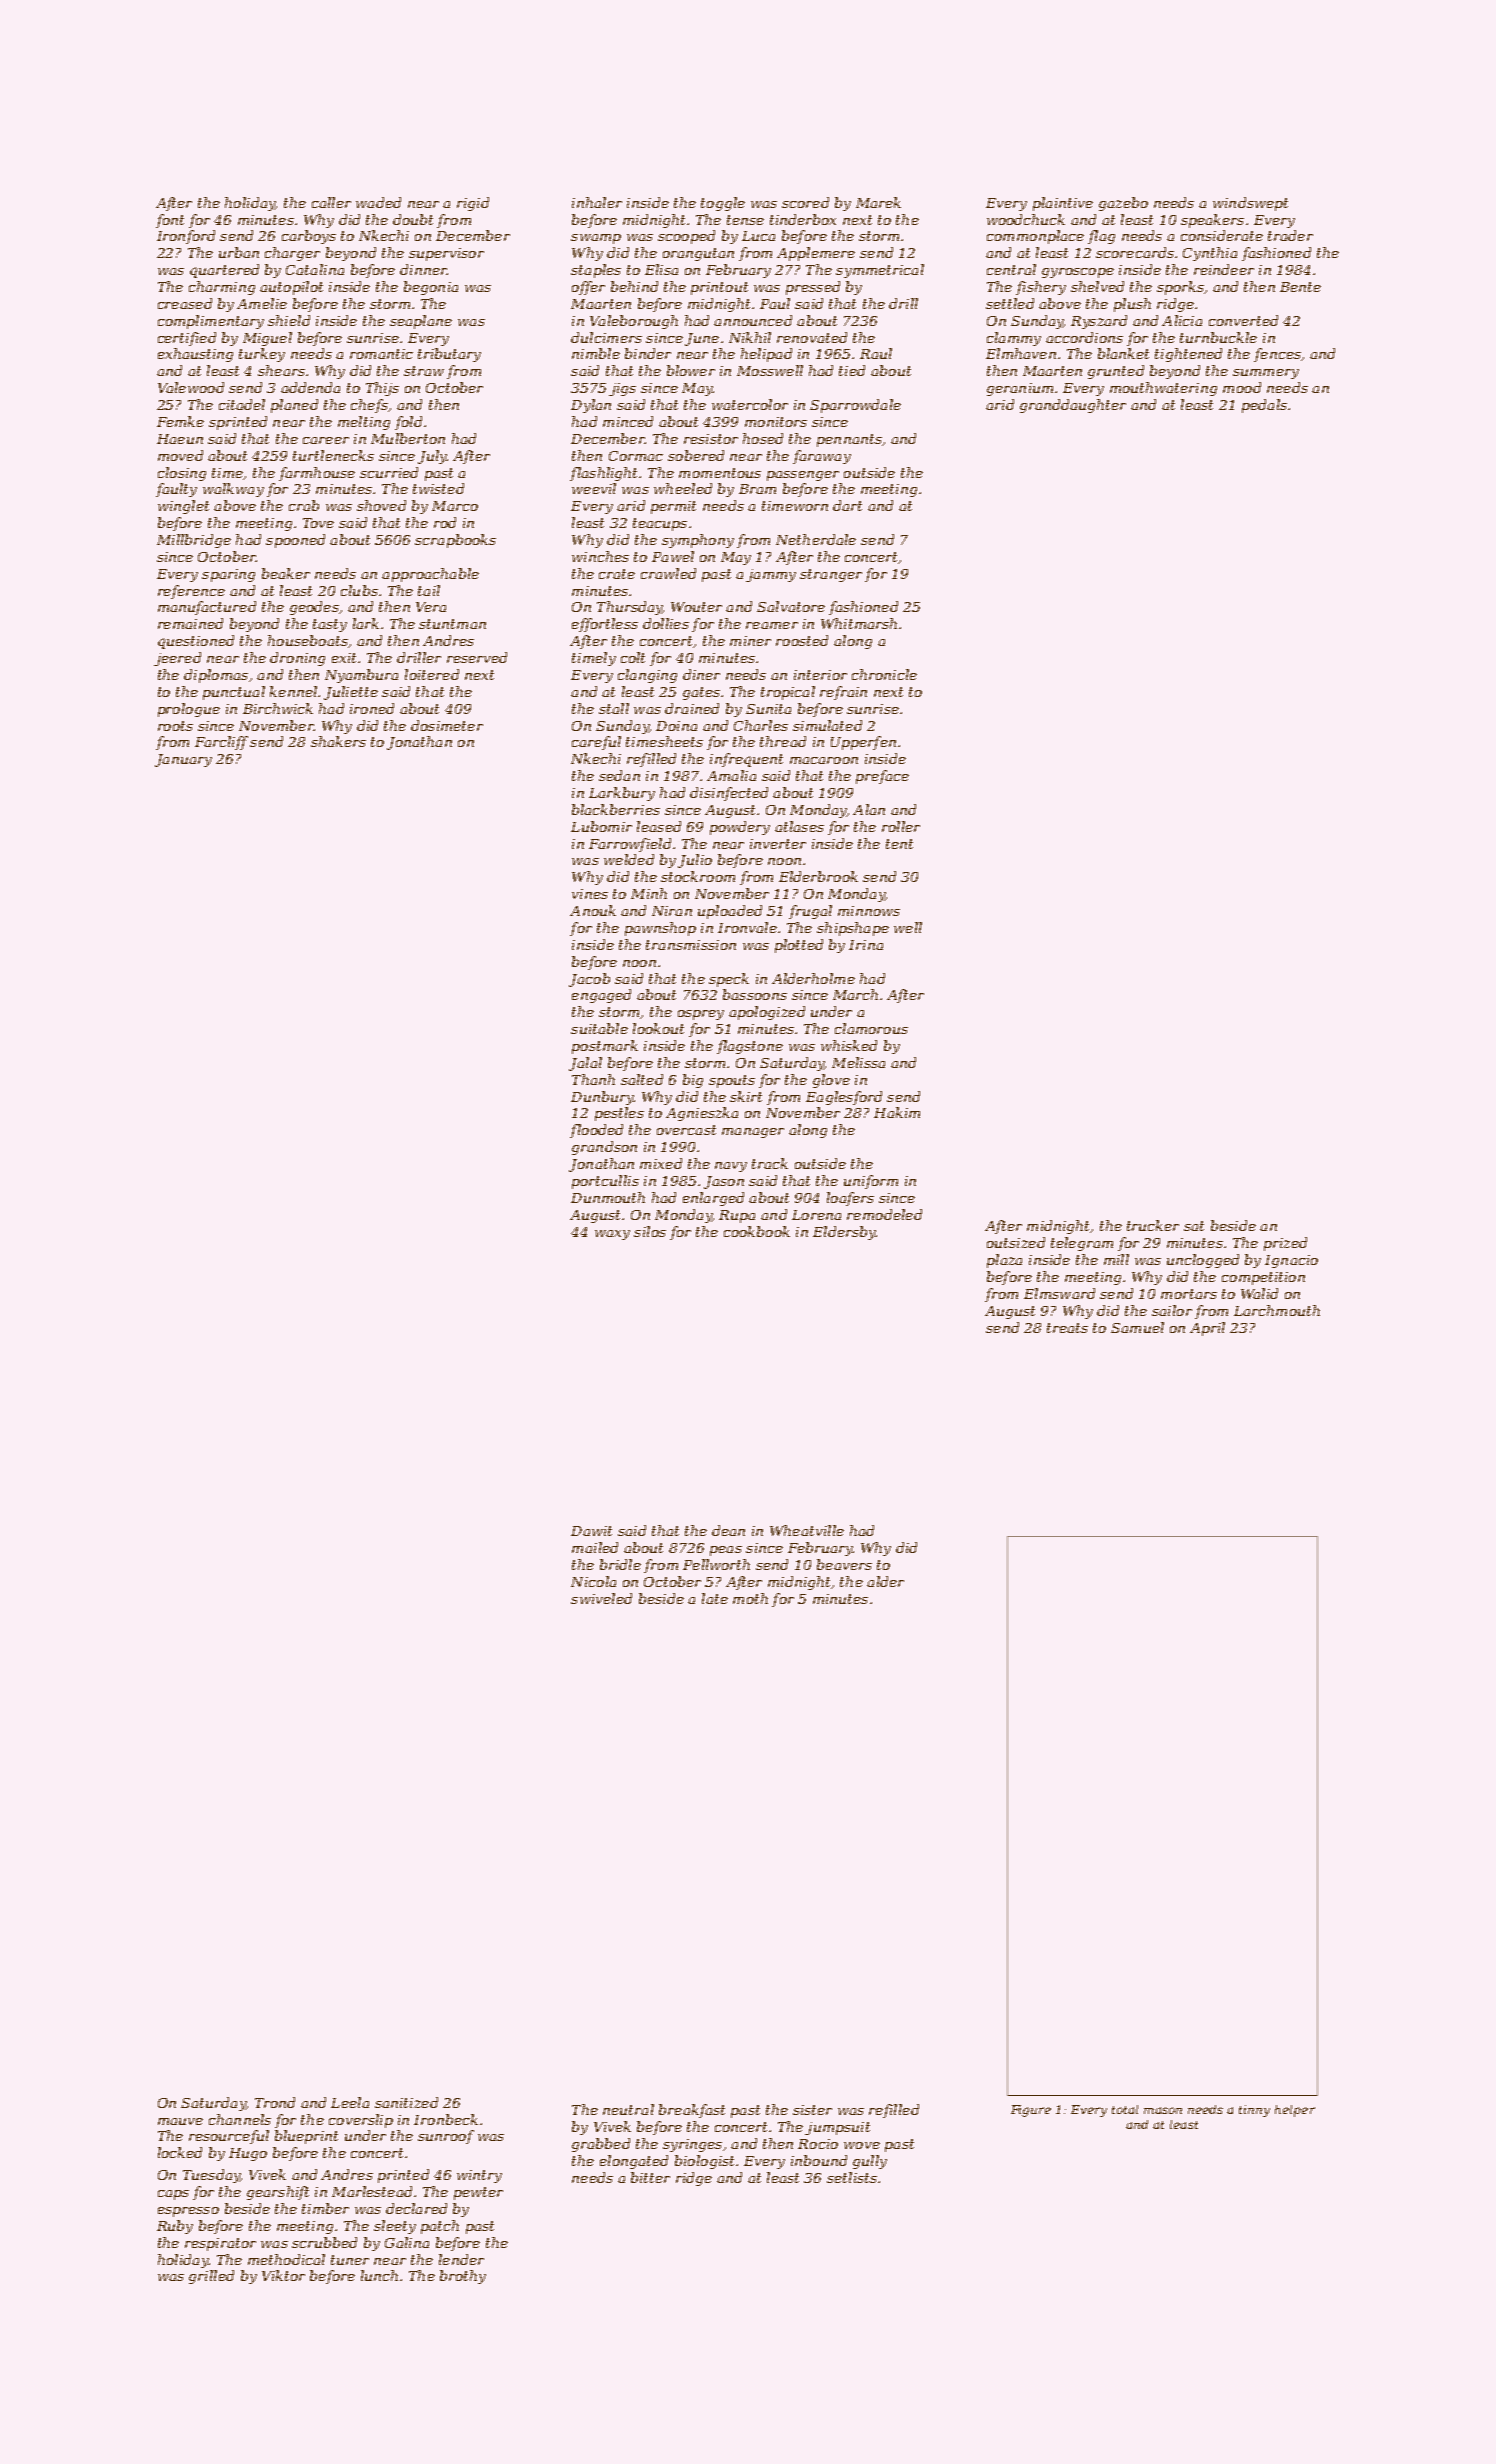  What do you see at coordinates (601, 1598) in the document?
I see `swiveled` at bounding box center [601, 1598].
